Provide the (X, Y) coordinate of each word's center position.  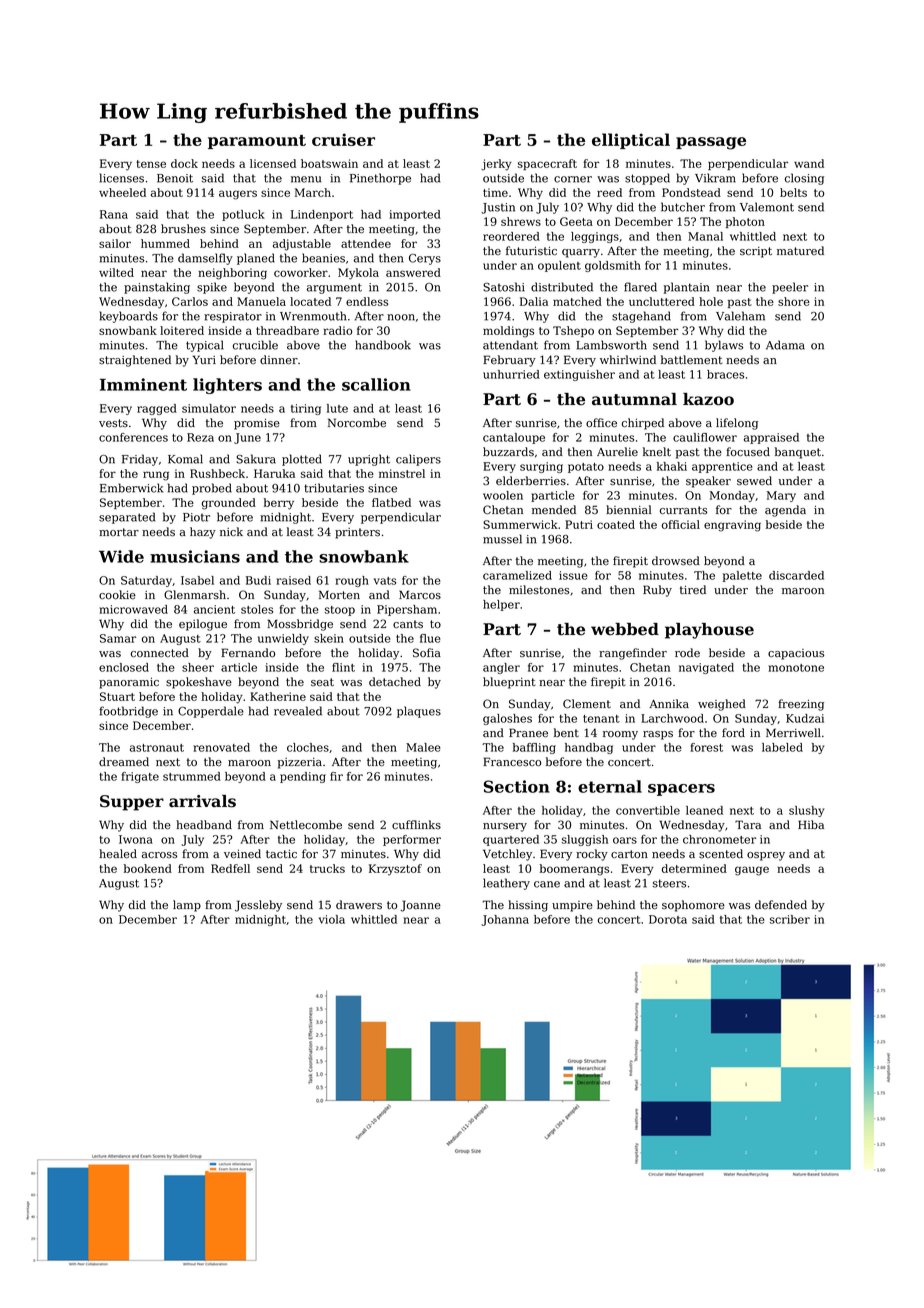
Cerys (425, 259)
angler (501, 668)
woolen (503, 495)
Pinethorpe (380, 179)
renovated (222, 747)
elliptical (631, 141)
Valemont (767, 207)
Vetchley (507, 855)
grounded (229, 504)
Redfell (230, 868)
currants (683, 510)
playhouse (709, 631)
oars (625, 840)
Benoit (175, 178)
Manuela (261, 301)
